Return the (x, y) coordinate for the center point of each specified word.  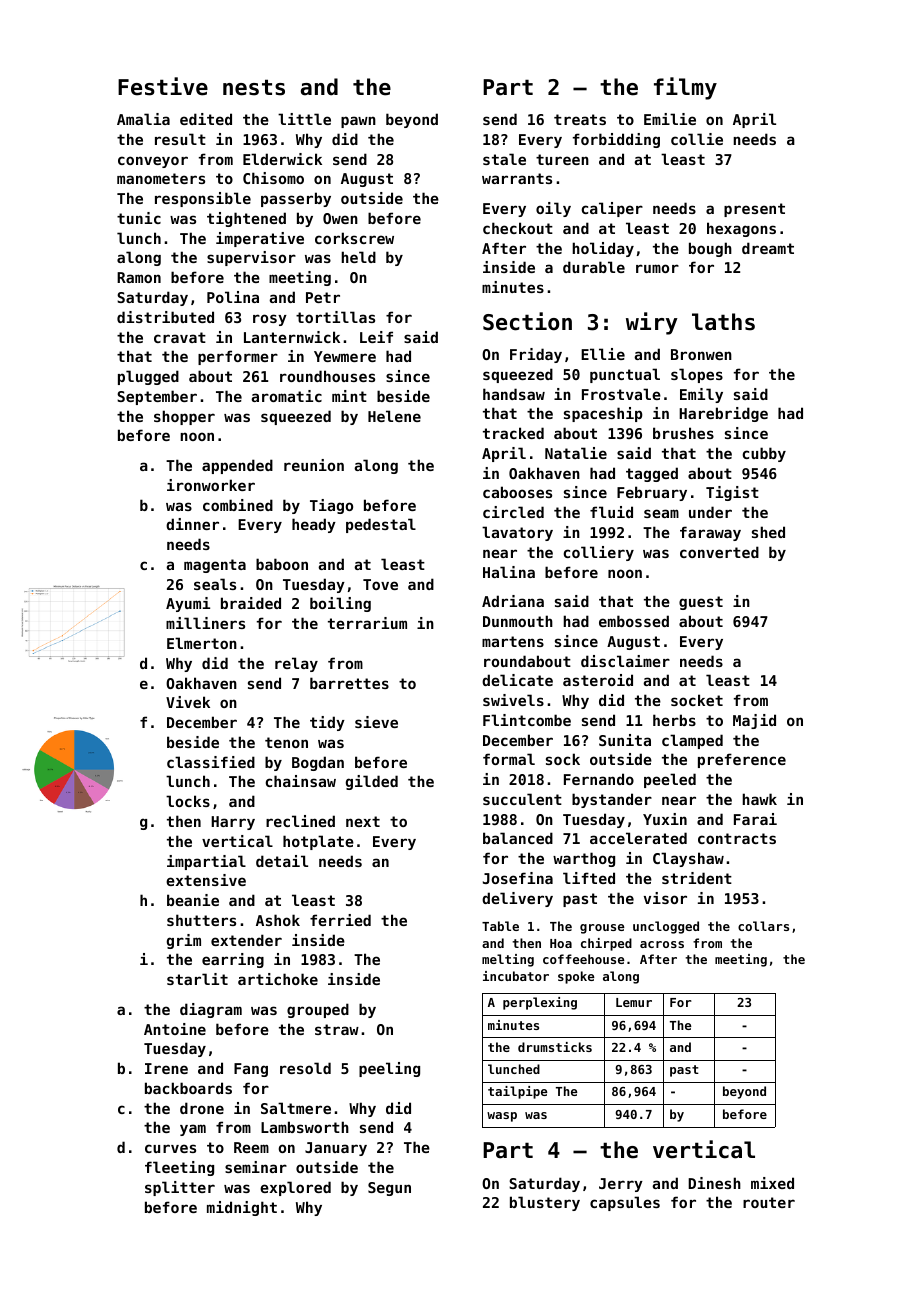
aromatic (286, 396)
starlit (197, 979)
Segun (389, 1189)
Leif (376, 337)
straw (337, 1029)
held (358, 257)
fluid (611, 512)
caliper (612, 209)
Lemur (634, 1002)
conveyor (153, 162)
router (769, 1202)
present (754, 210)
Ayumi (188, 604)
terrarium (367, 623)
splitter (180, 1188)
